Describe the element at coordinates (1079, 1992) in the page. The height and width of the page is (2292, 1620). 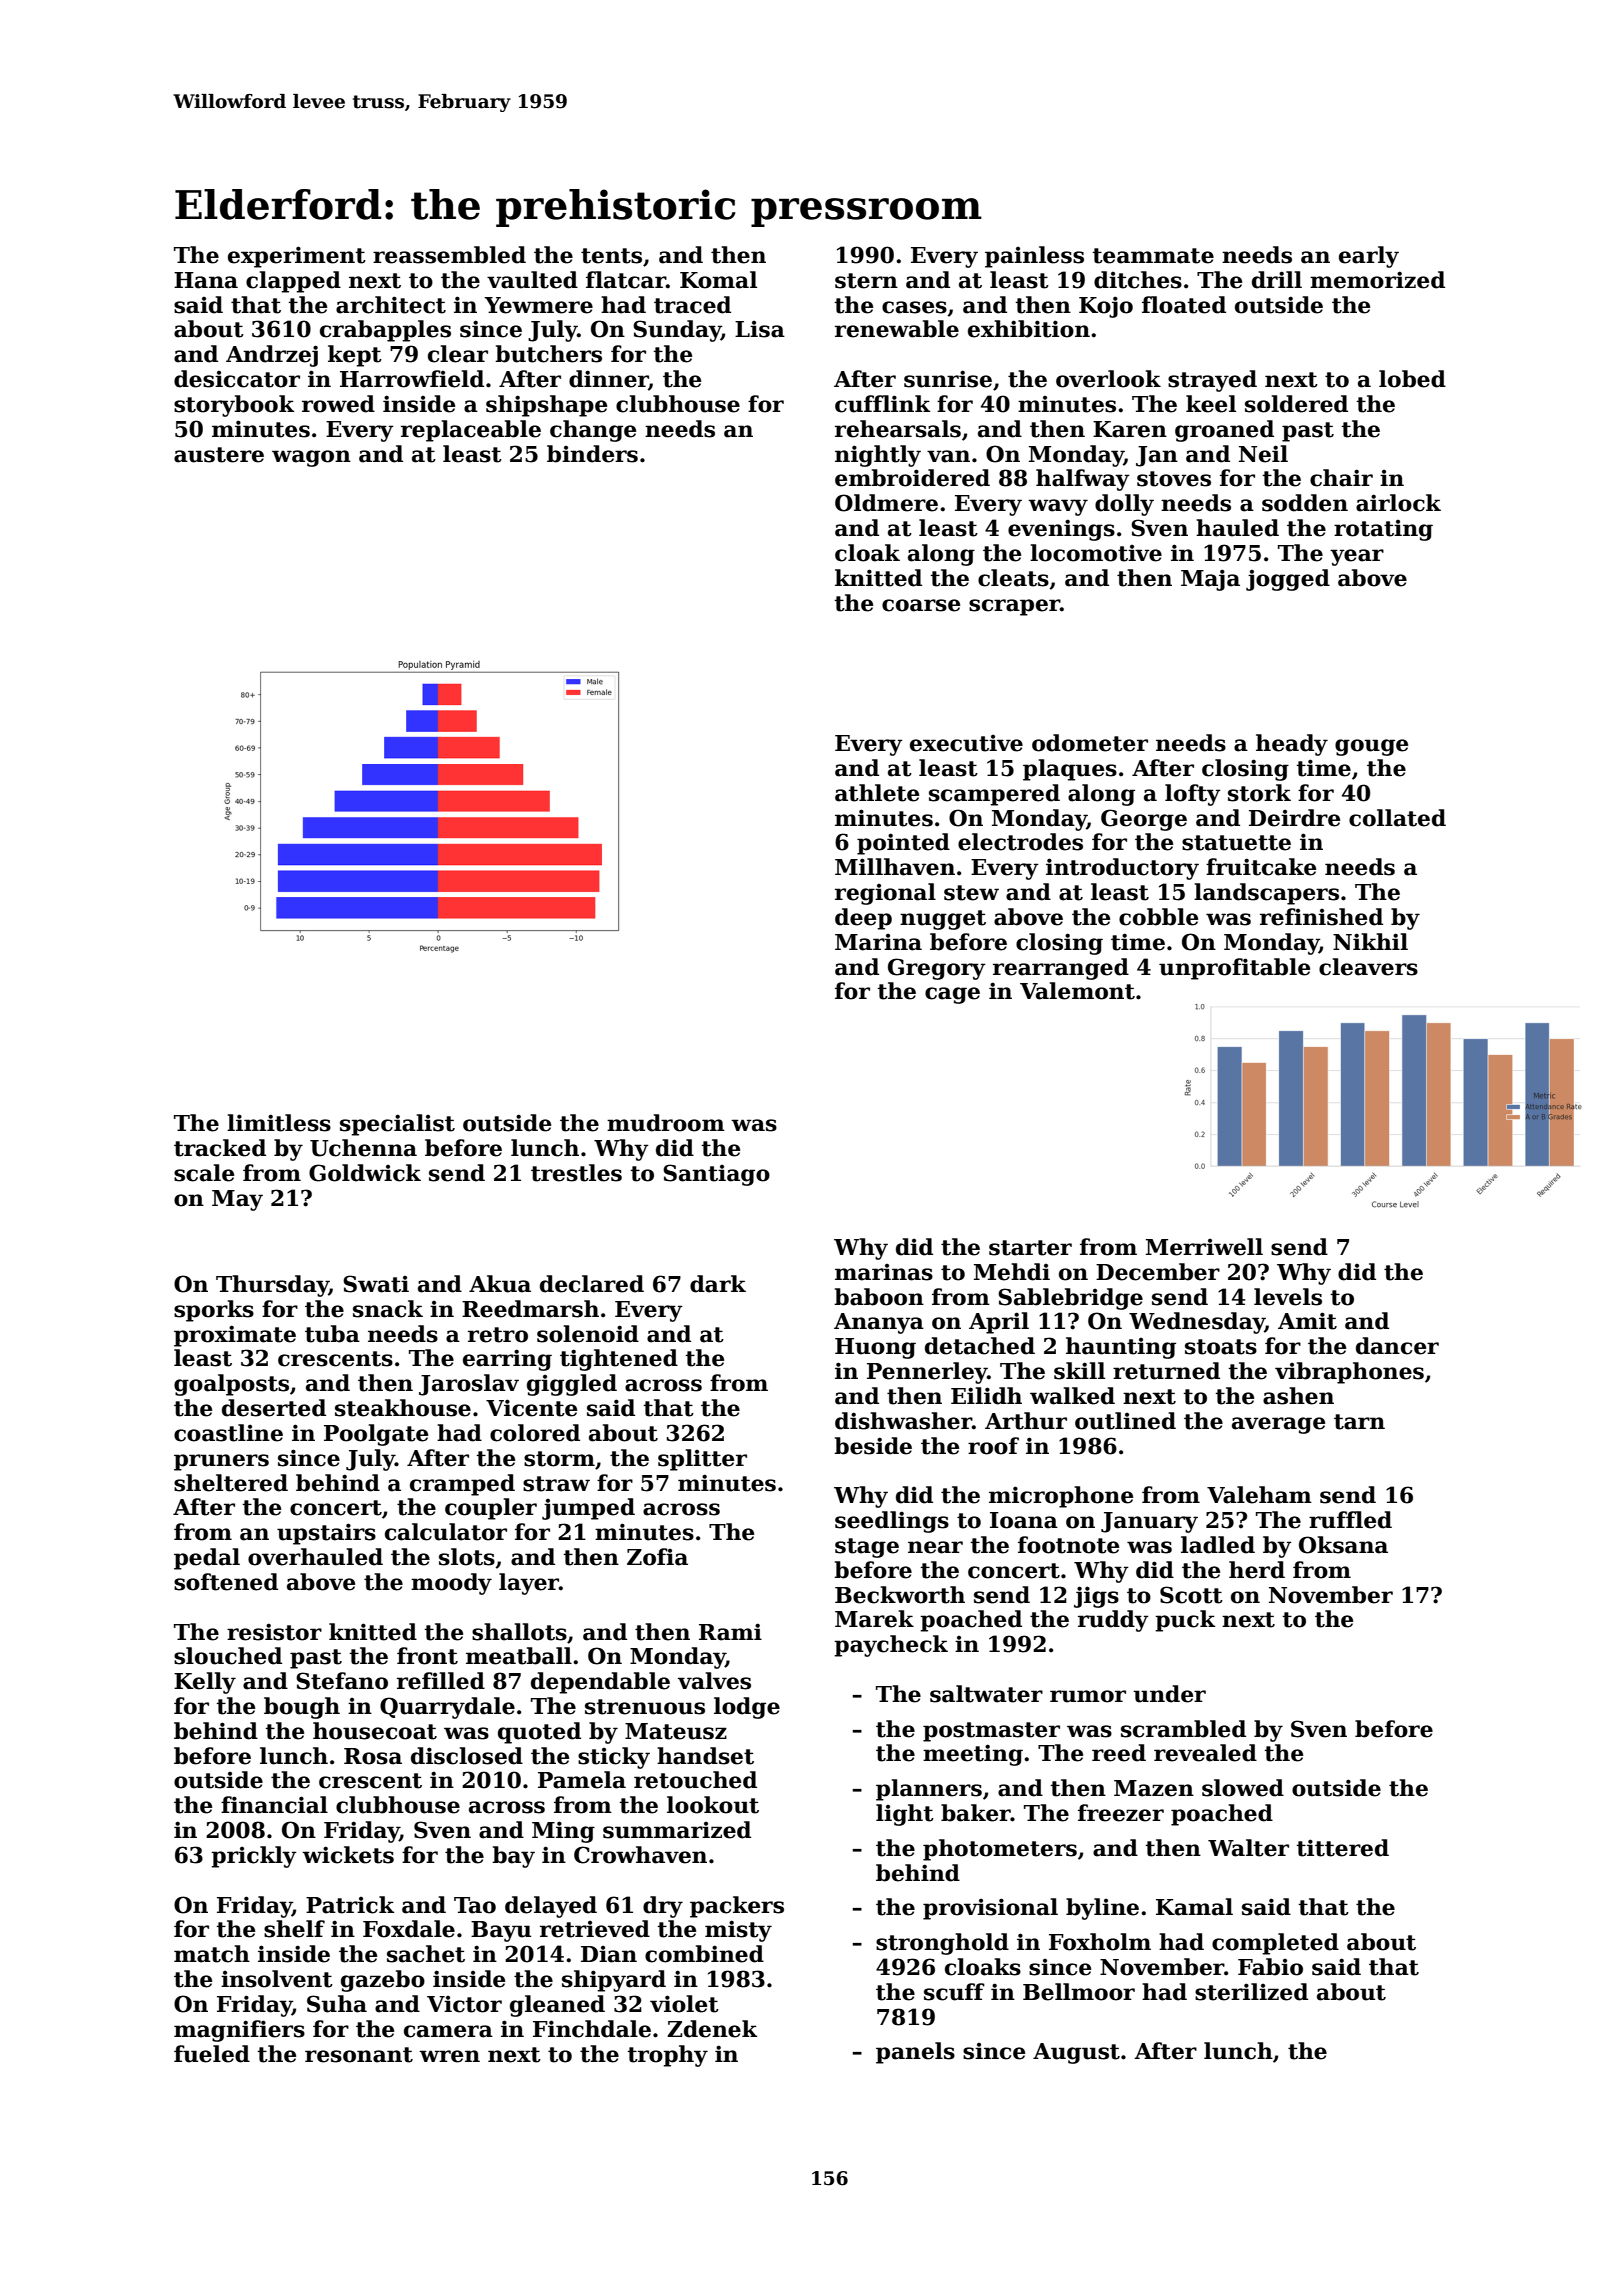
I see `Bellmoor` at that location.
